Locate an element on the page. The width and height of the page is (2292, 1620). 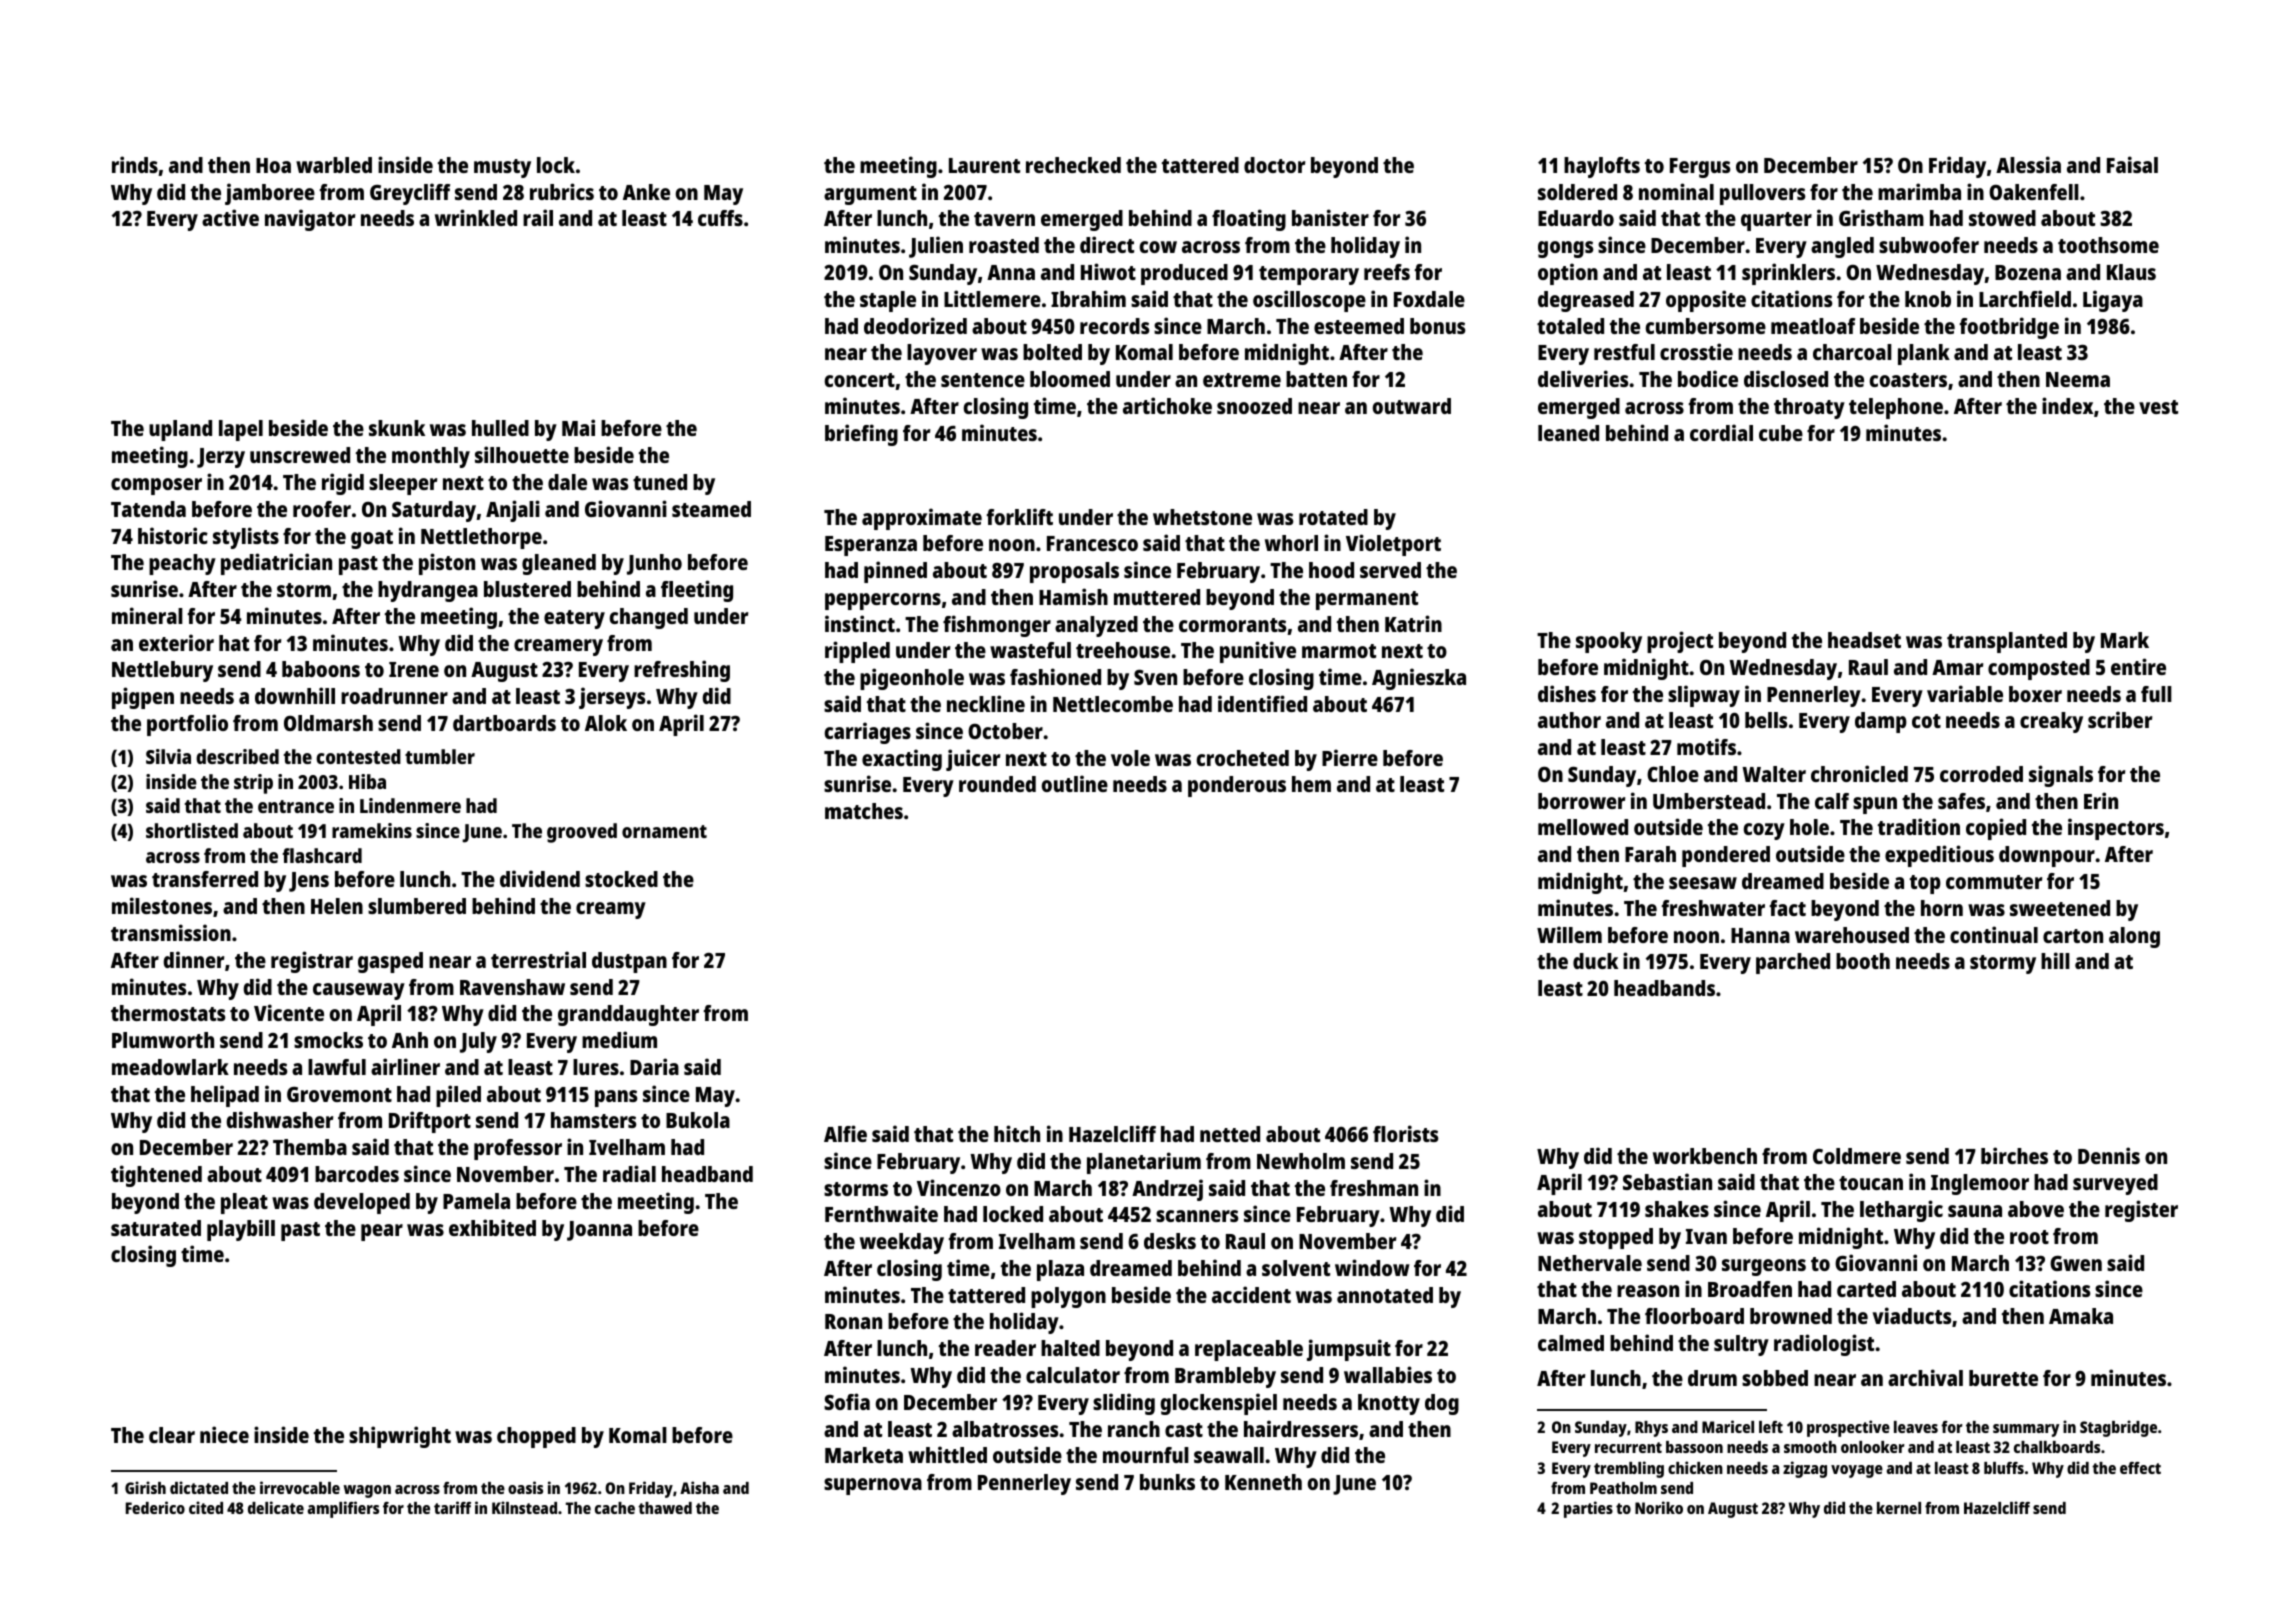
telephone is located at coordinates (1896, 408).
